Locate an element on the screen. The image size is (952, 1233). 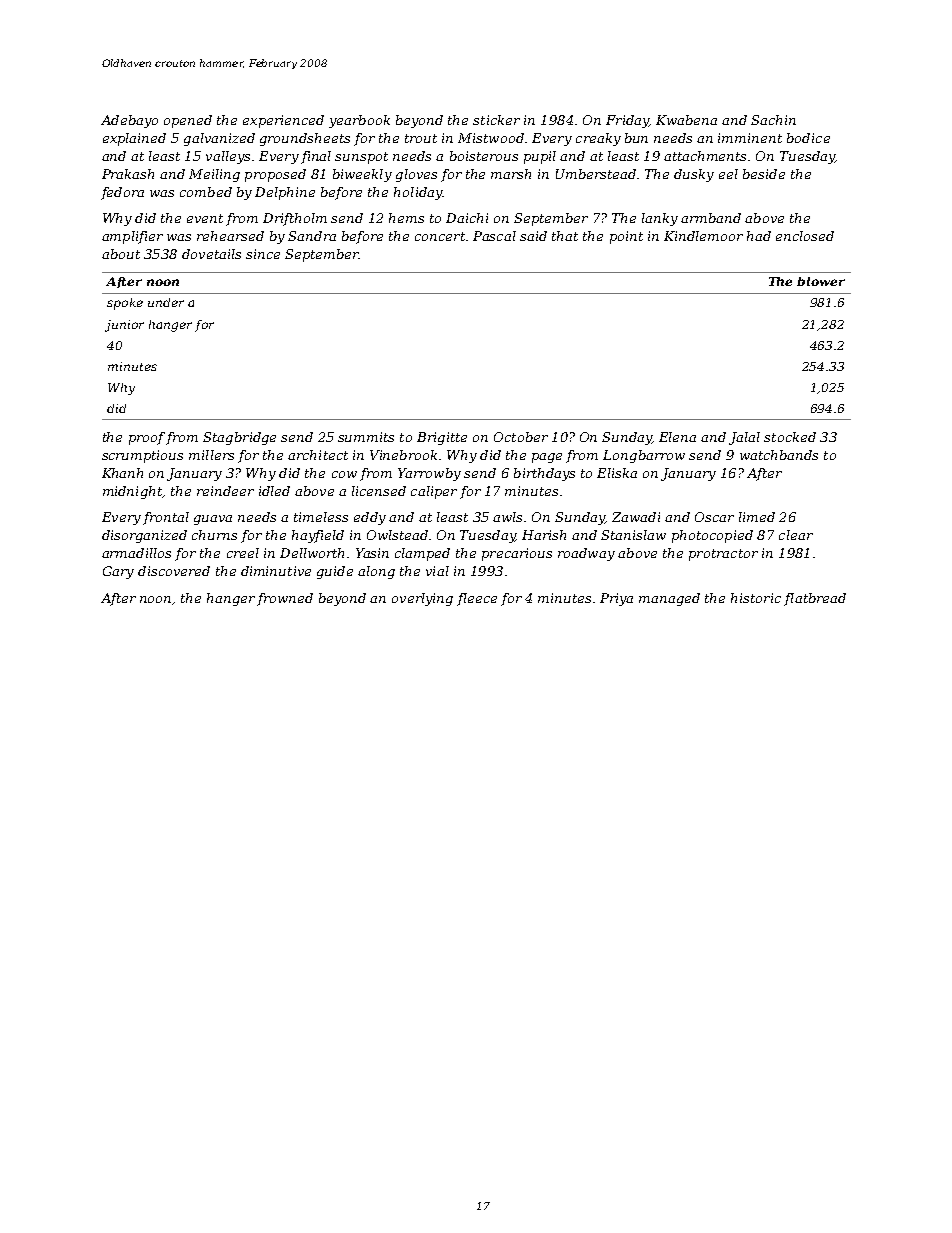
watchbands is located at coordinates (779, 455).
